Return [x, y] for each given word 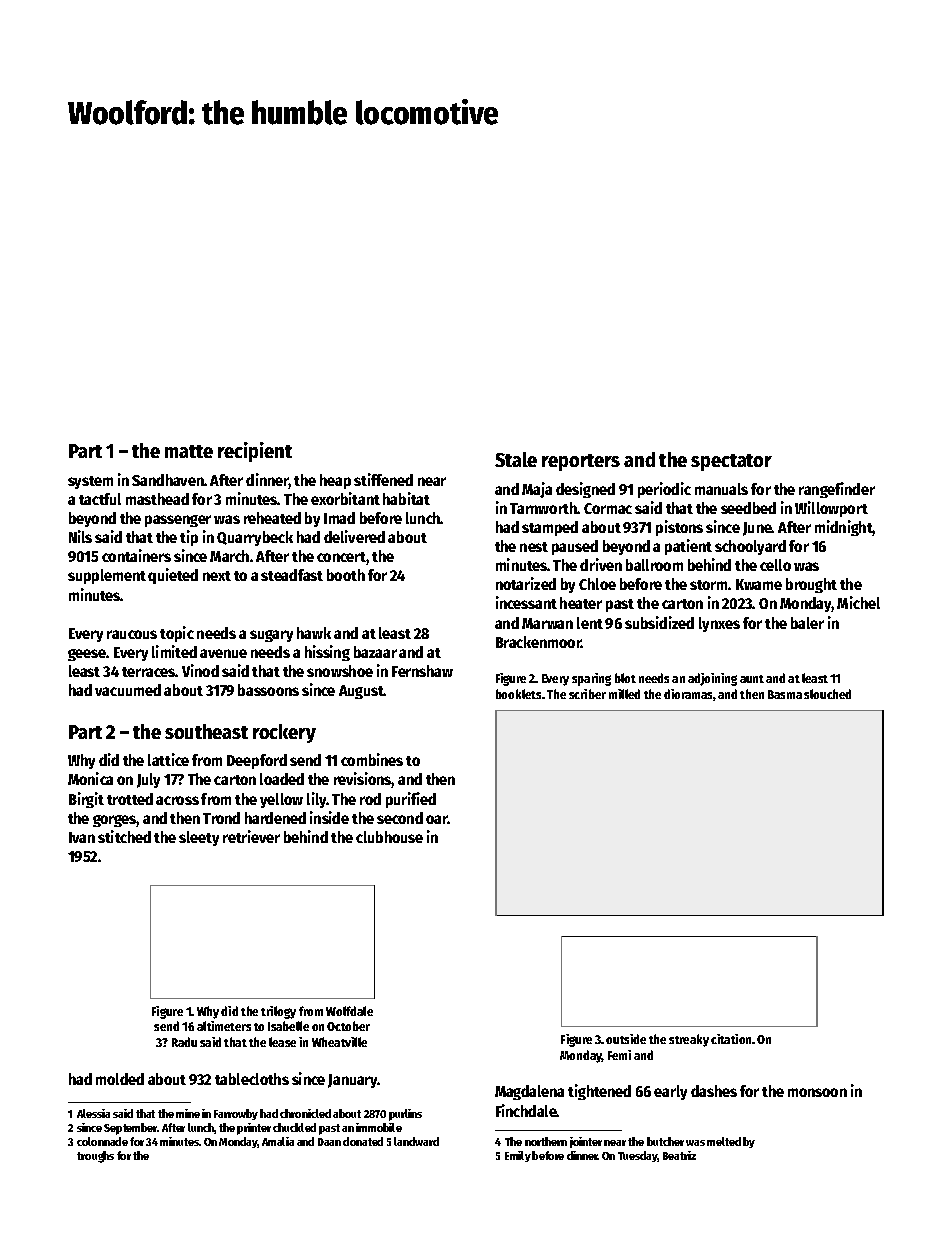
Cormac [608, 508]
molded [120, 1079]
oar [437, 819]
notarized [526, 583]
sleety [199, 838]
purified [411, 800]
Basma [785, 694]
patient [688, 547]
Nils [80, 536]
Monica [90, 778]
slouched [827, 694]
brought [811, 585]
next [217, 576]
